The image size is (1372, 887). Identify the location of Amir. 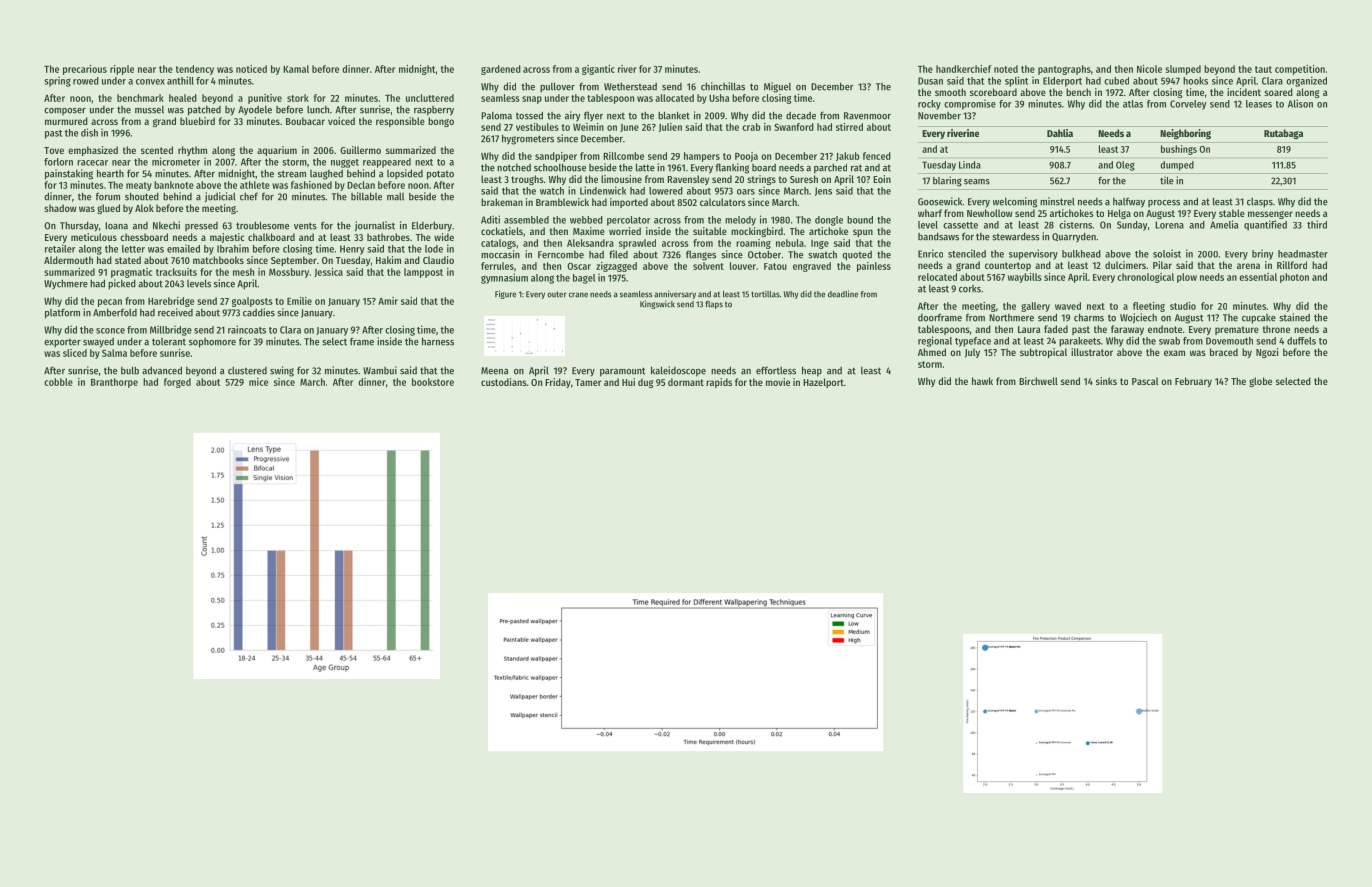
(388, 301).
